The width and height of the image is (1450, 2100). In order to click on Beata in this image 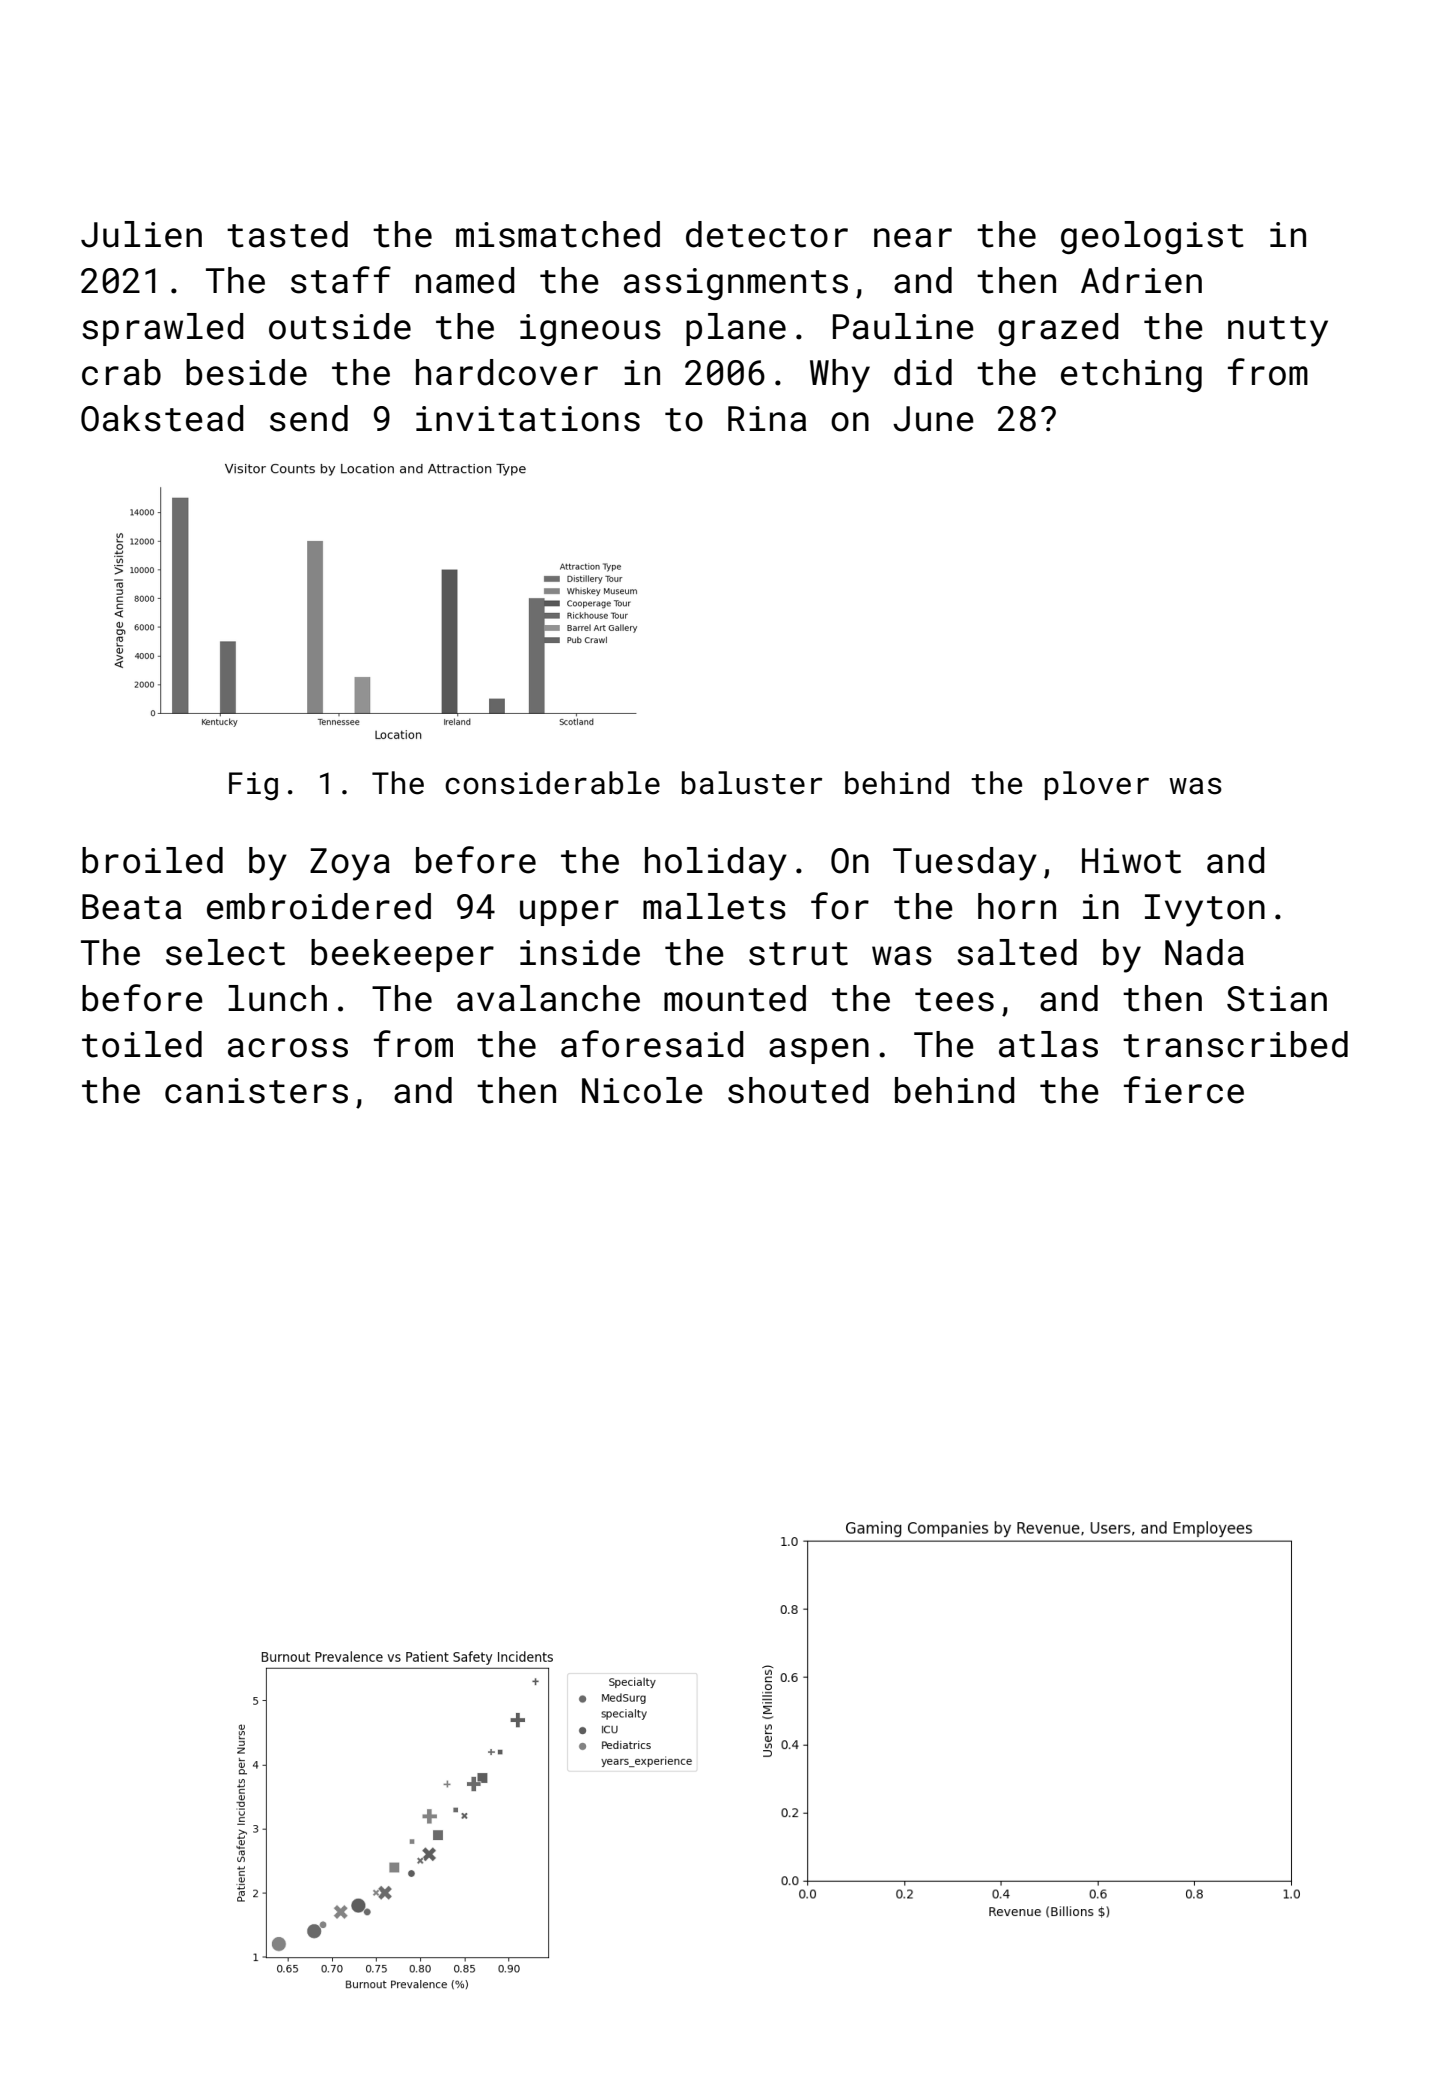, I will do `click(132, 907)`.
